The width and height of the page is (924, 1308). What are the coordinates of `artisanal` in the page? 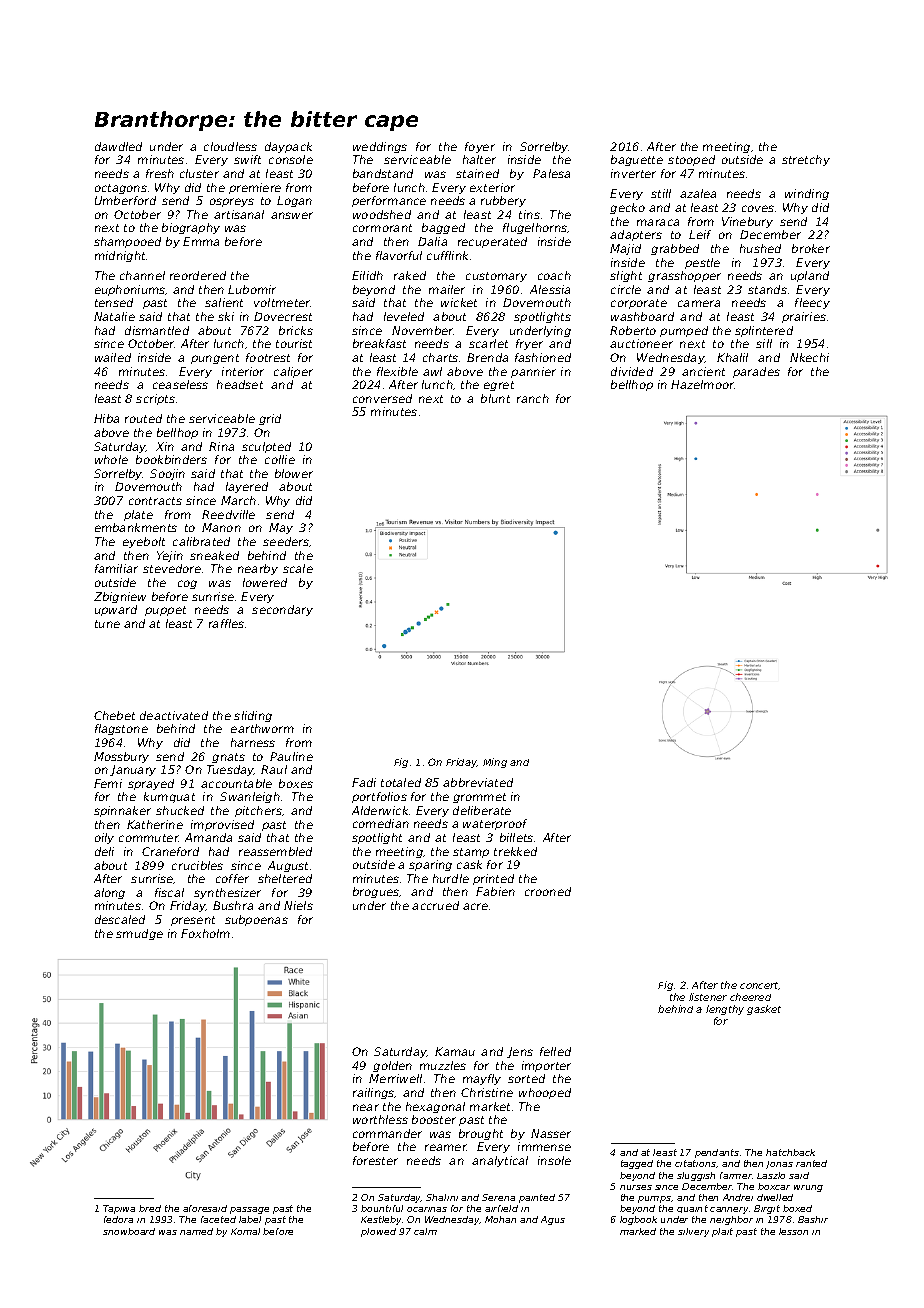 It's located at (239, 214).
